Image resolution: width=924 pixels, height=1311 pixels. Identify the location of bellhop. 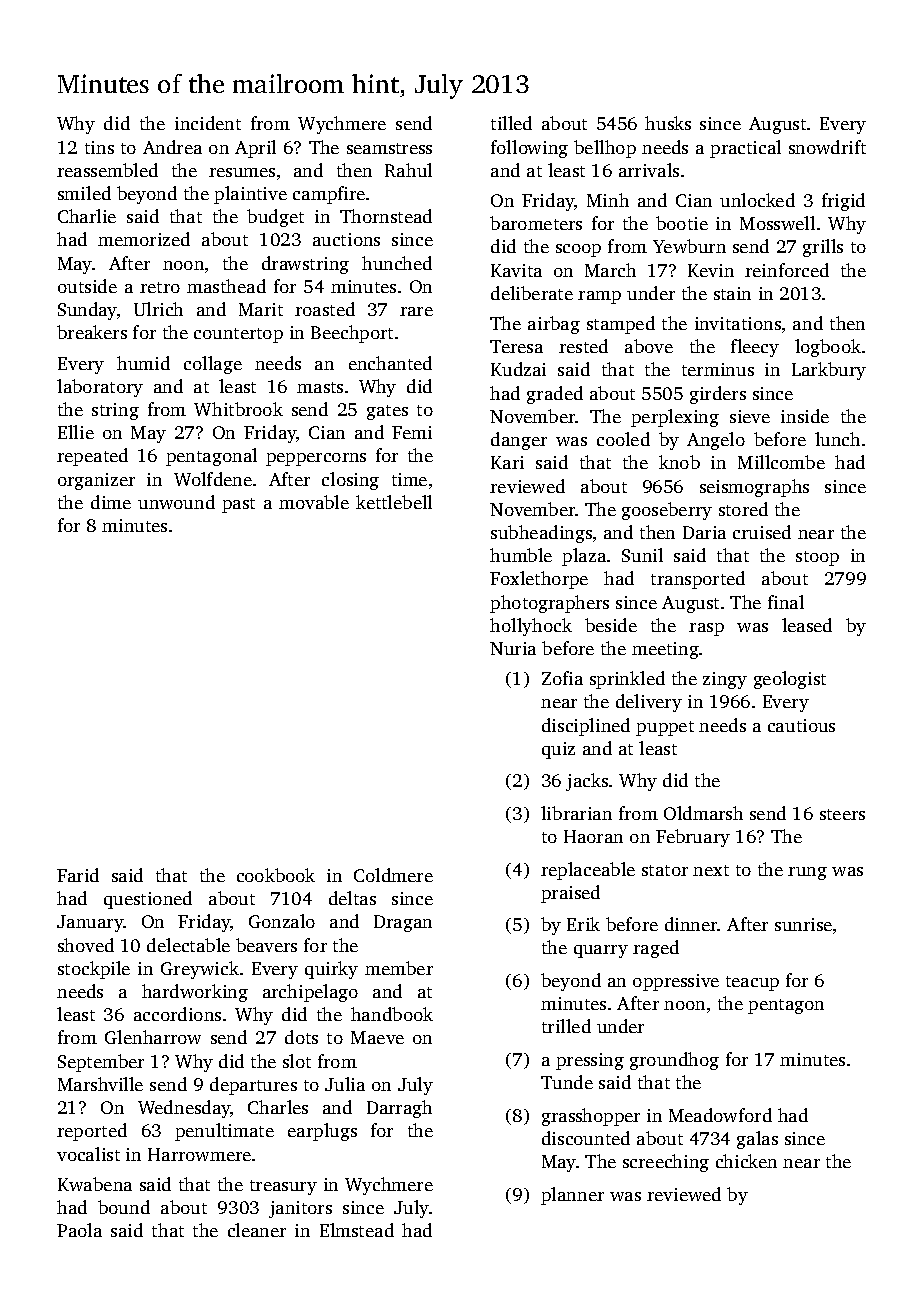
(605, 149).
